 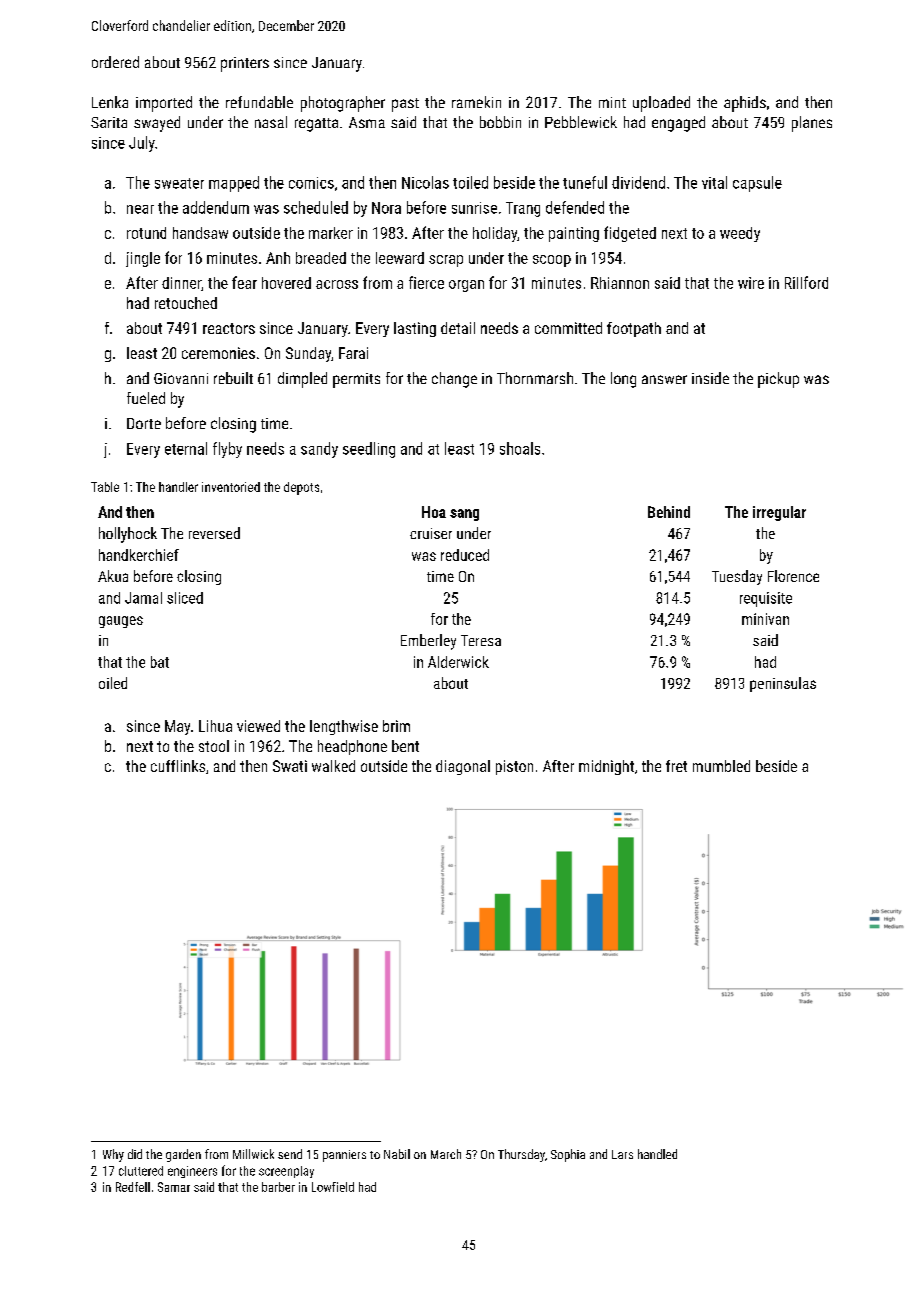 What do you see at coordinates (751, 283) in the screenshot?
I see `wire` at bounding box center [751, 283].
